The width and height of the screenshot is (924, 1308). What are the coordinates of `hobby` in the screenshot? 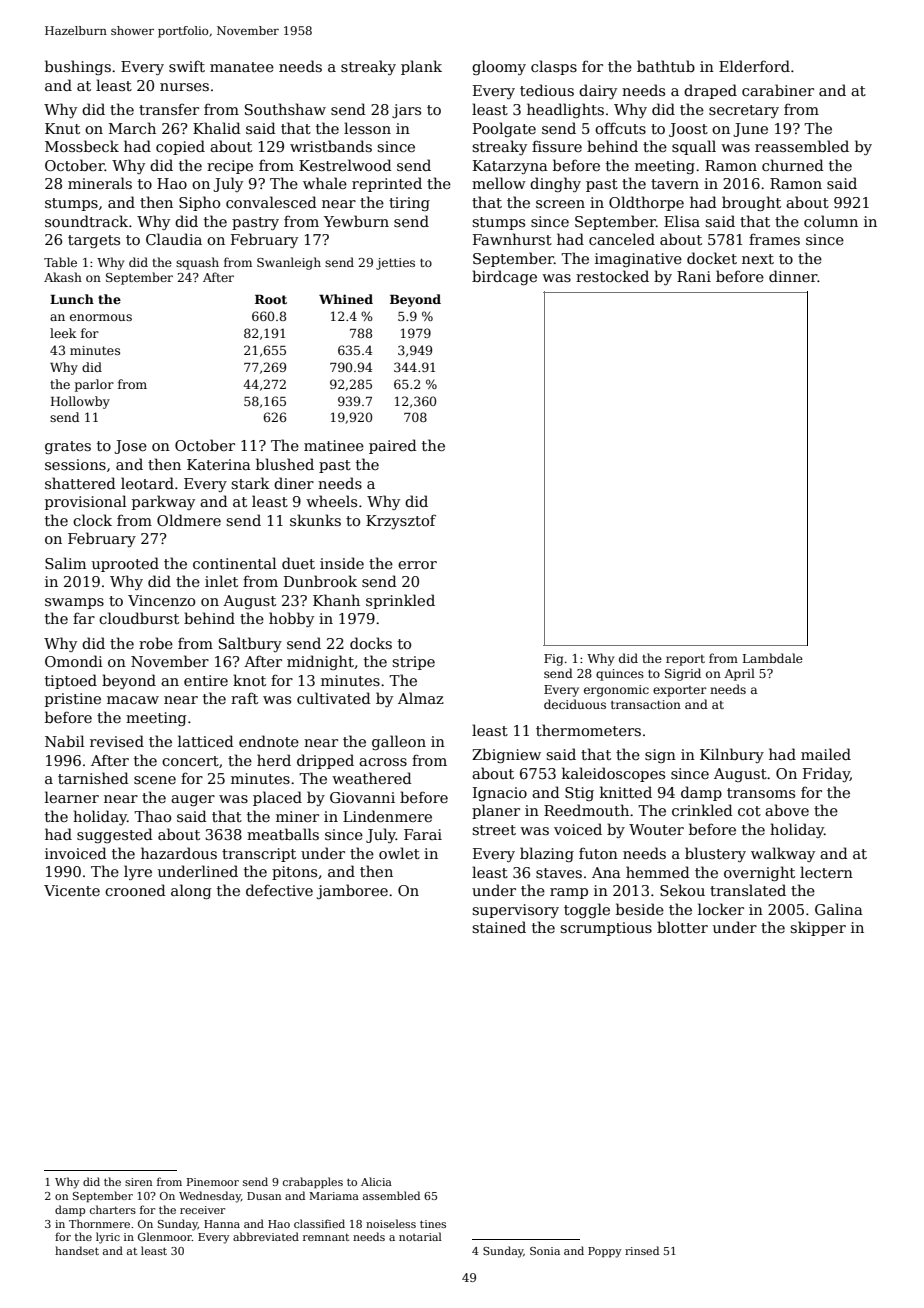 It's located at (291, 619).
